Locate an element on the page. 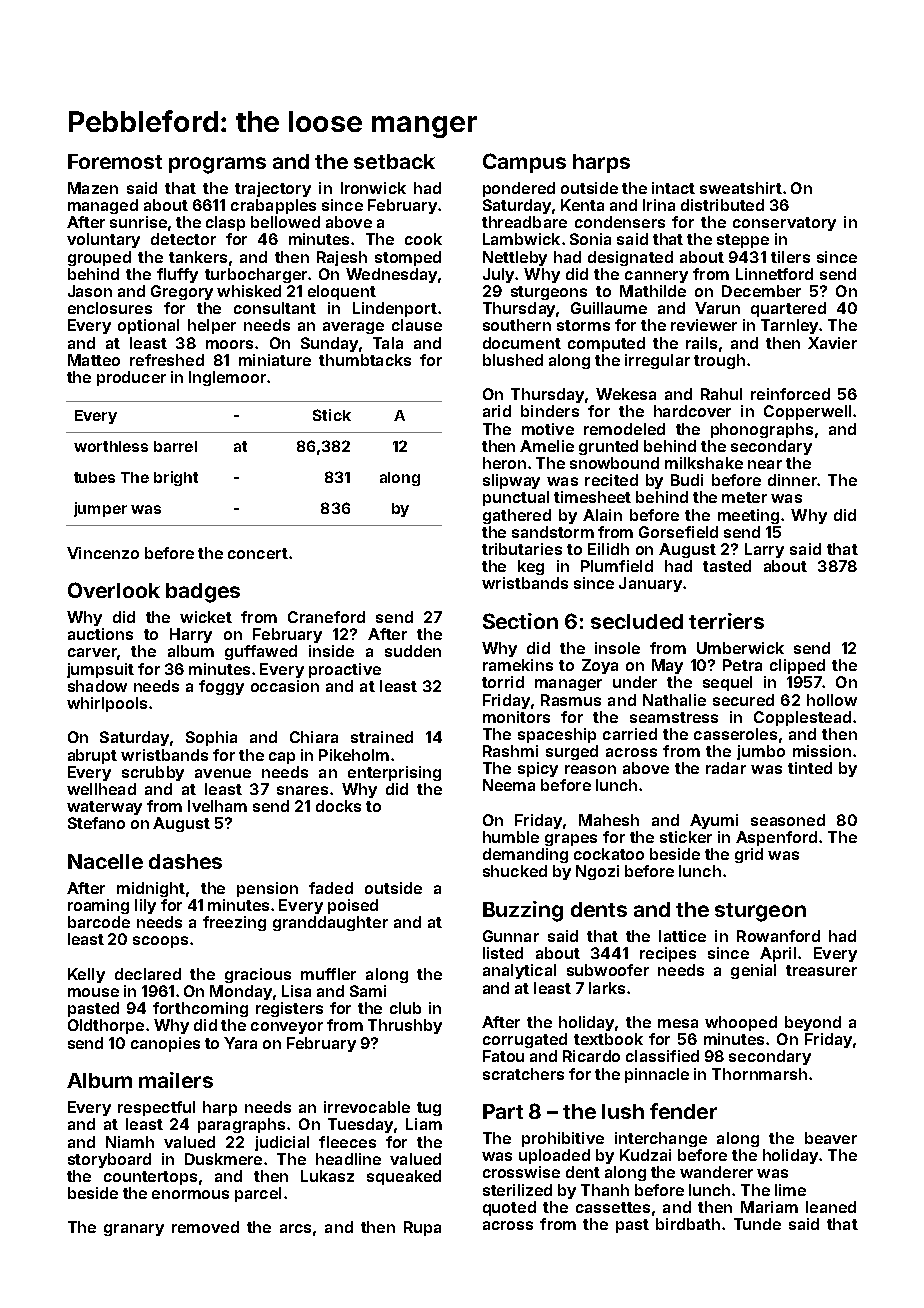  milkshake is located at coordinates (704, 463).
